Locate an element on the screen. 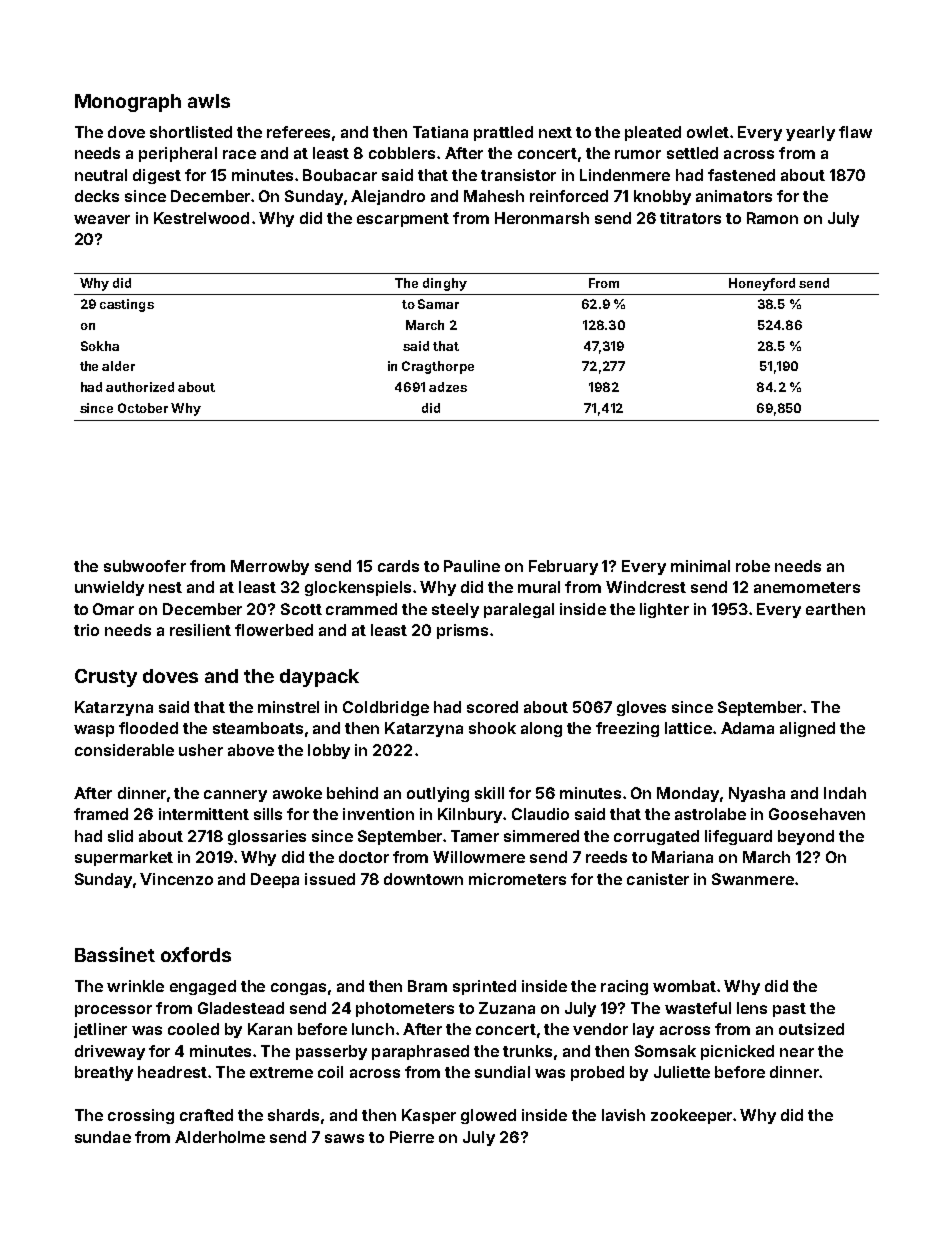  saws is located at coordinates (344, 1138).
